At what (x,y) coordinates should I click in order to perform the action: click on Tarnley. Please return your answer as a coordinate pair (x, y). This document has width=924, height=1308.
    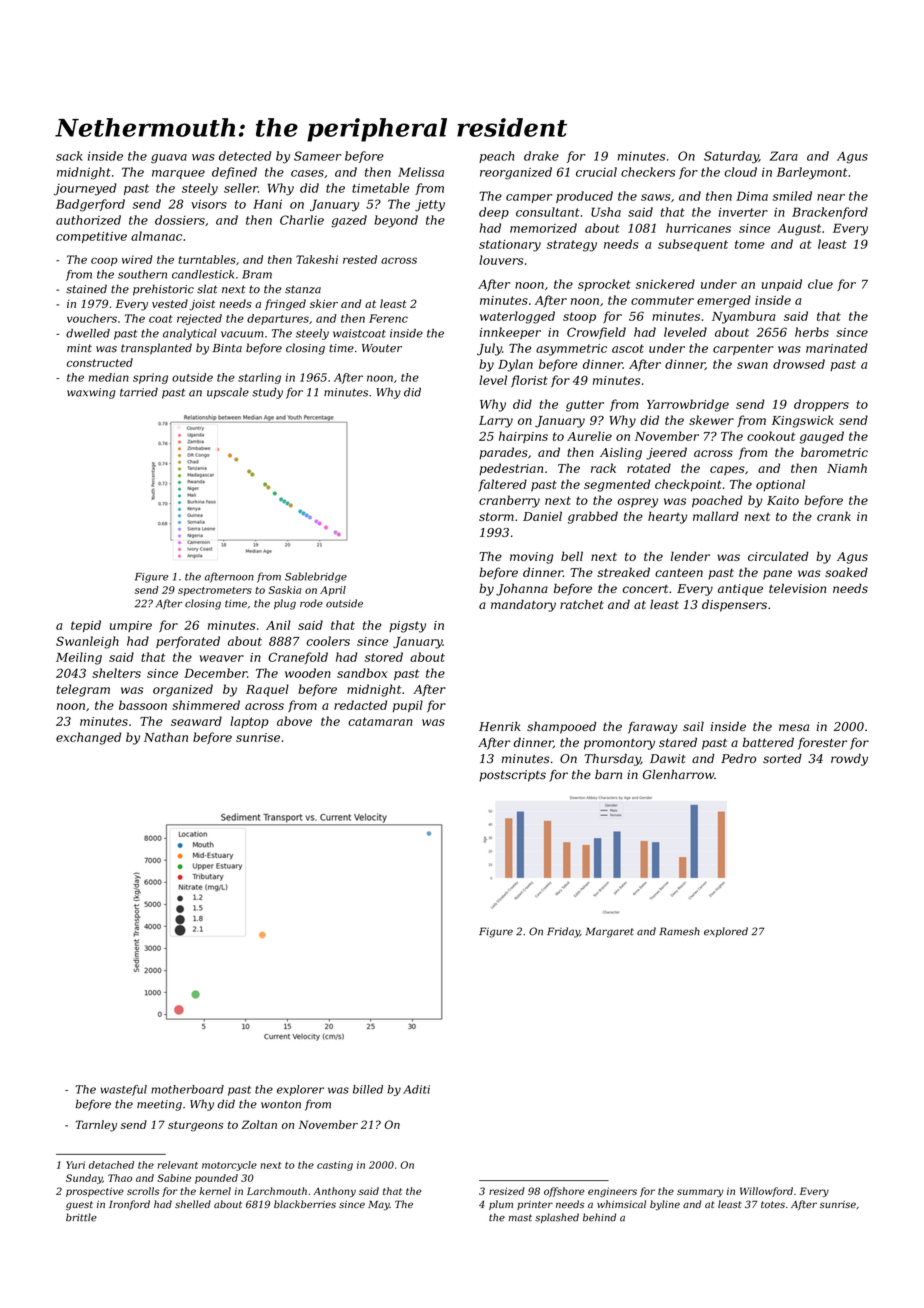
    Looking at the image, I should click on (96, 1126).
